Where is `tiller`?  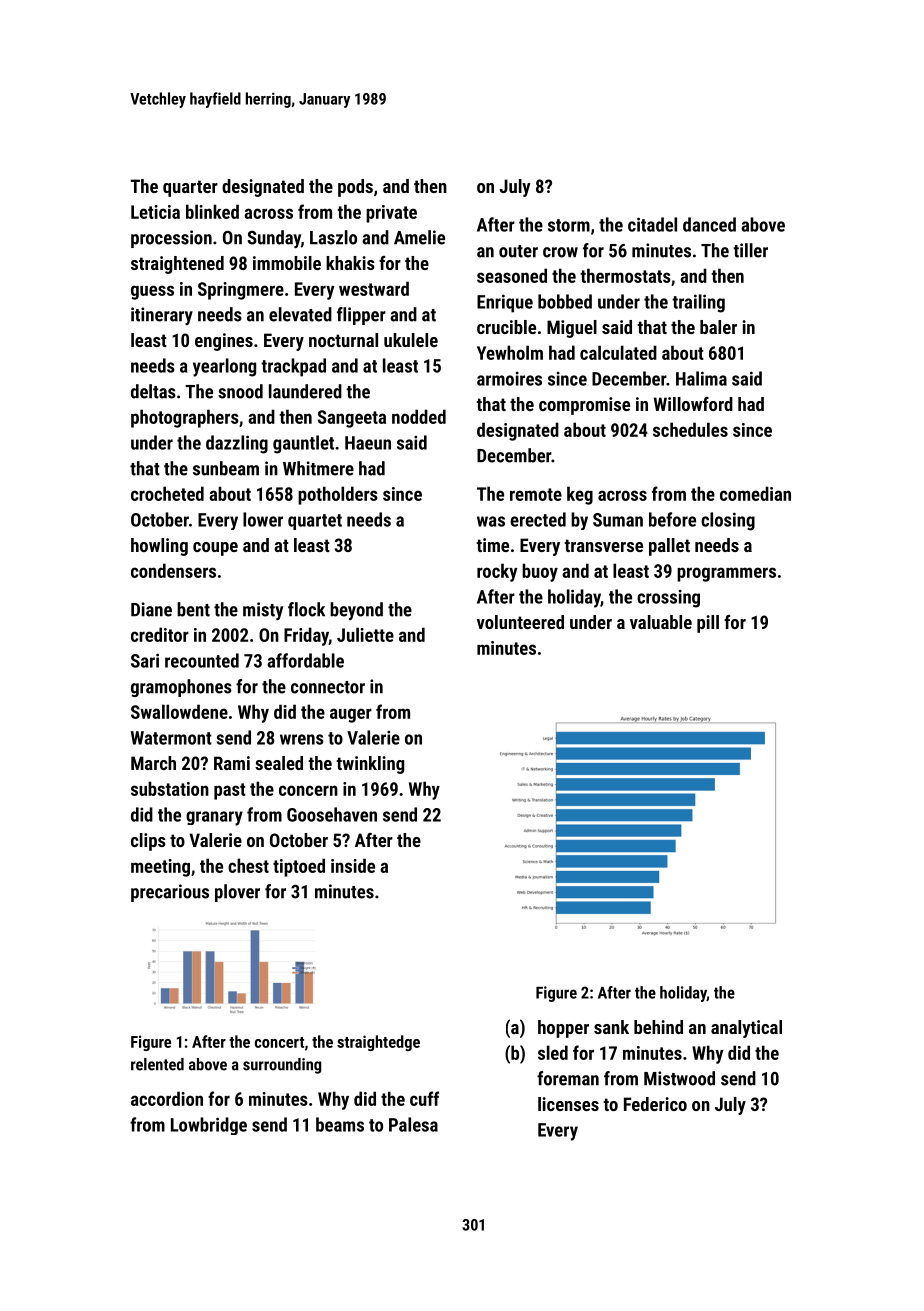
tiller is located at coordinates (750, 250).
